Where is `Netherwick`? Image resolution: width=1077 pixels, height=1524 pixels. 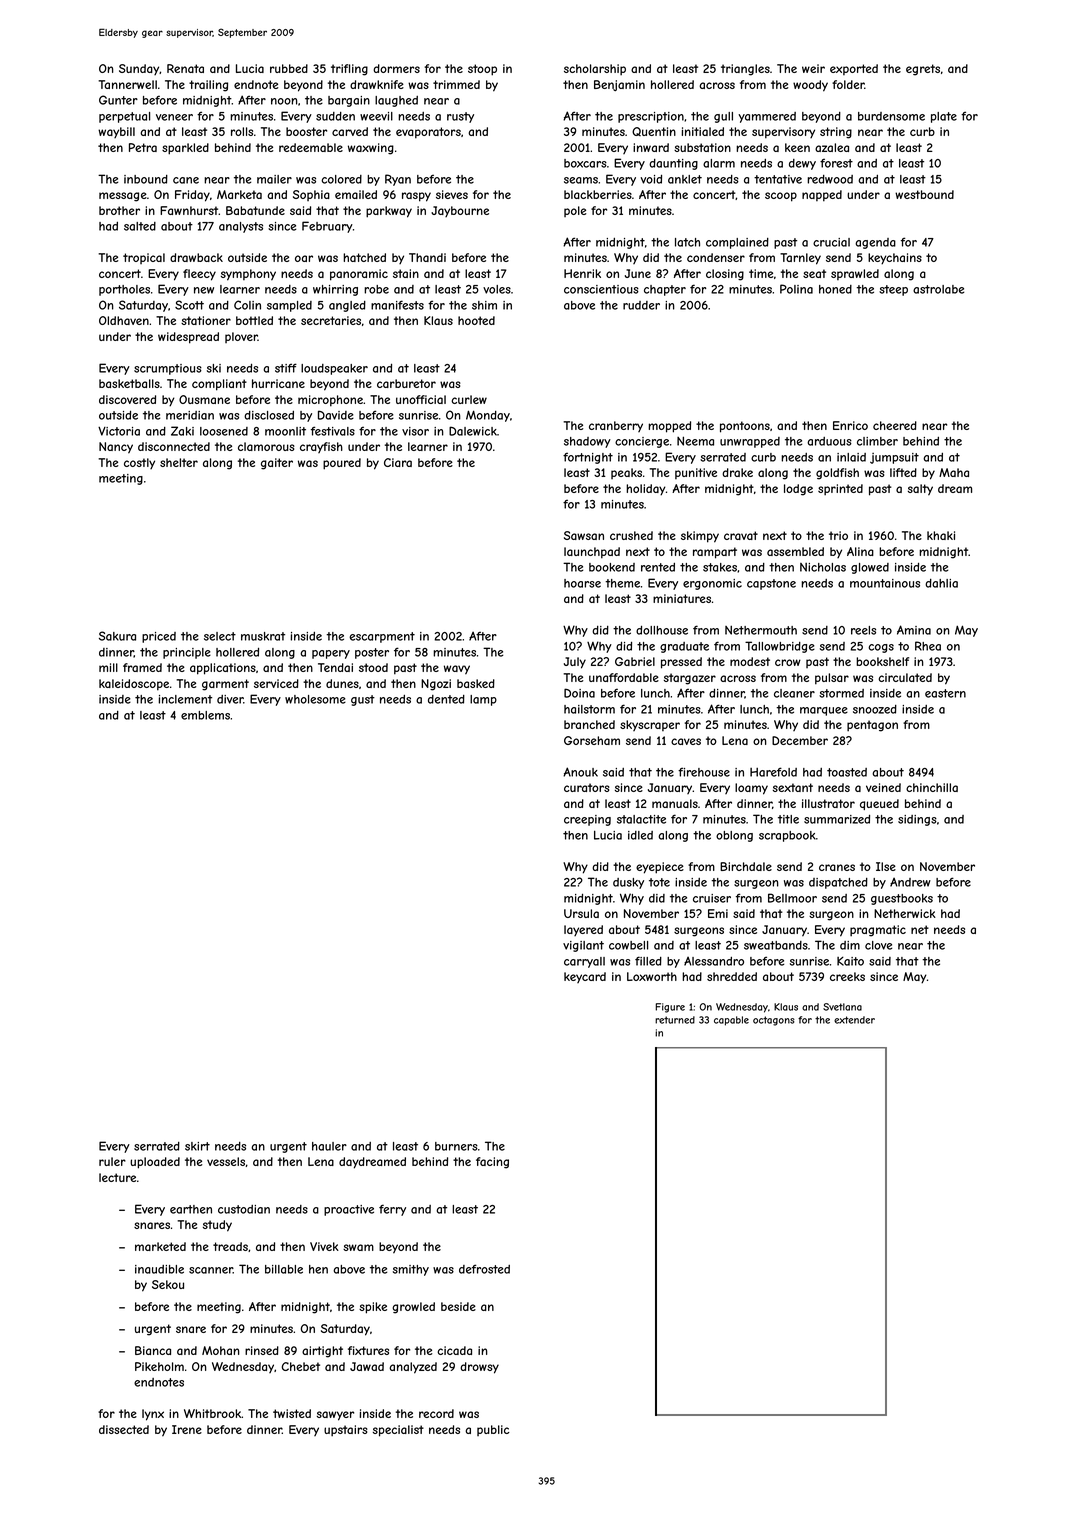
Netherwick is located at coordinates (905, 913).
